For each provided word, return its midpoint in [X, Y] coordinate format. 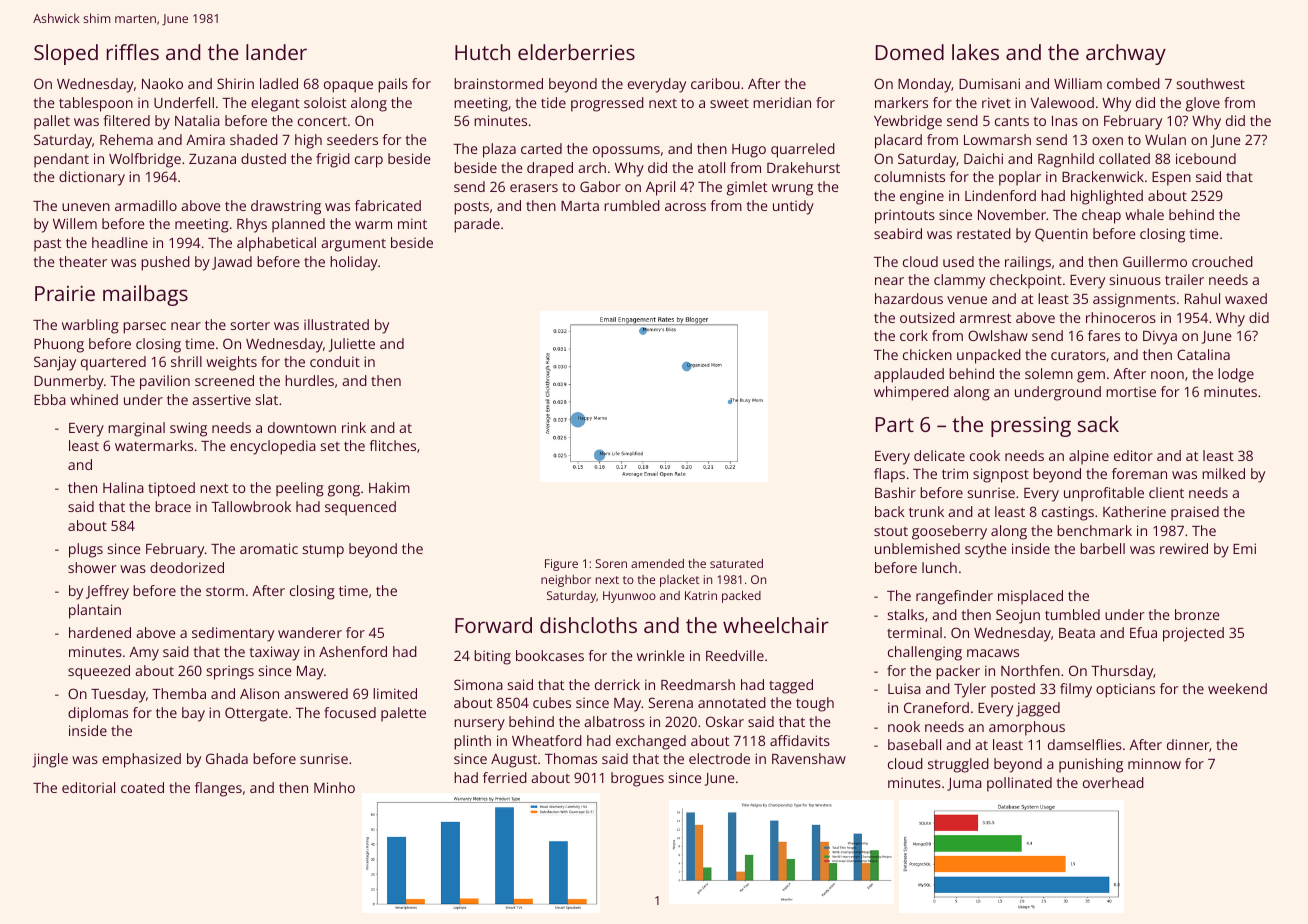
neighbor [566, 581]
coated [142, 787]
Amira [205, 139]
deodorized [187, 567]
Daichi [983, 158]
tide [553, 102]
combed [1133, 83]
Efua [1143, 632]
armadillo [146, 205]
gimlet [747, 188]
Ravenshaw [809, 758]
